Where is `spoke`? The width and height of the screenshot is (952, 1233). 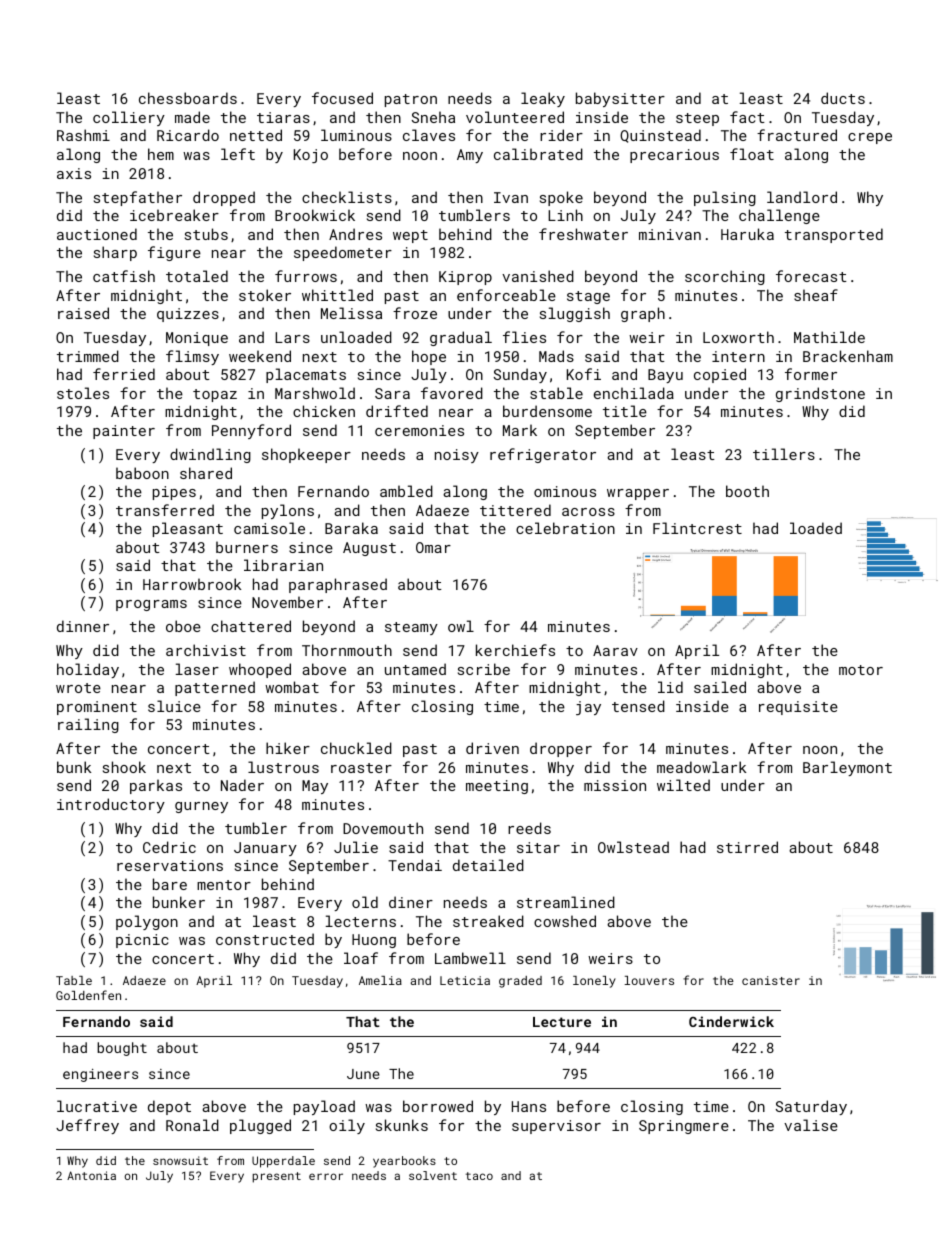 spoke is located at coordinates (561, 198).
